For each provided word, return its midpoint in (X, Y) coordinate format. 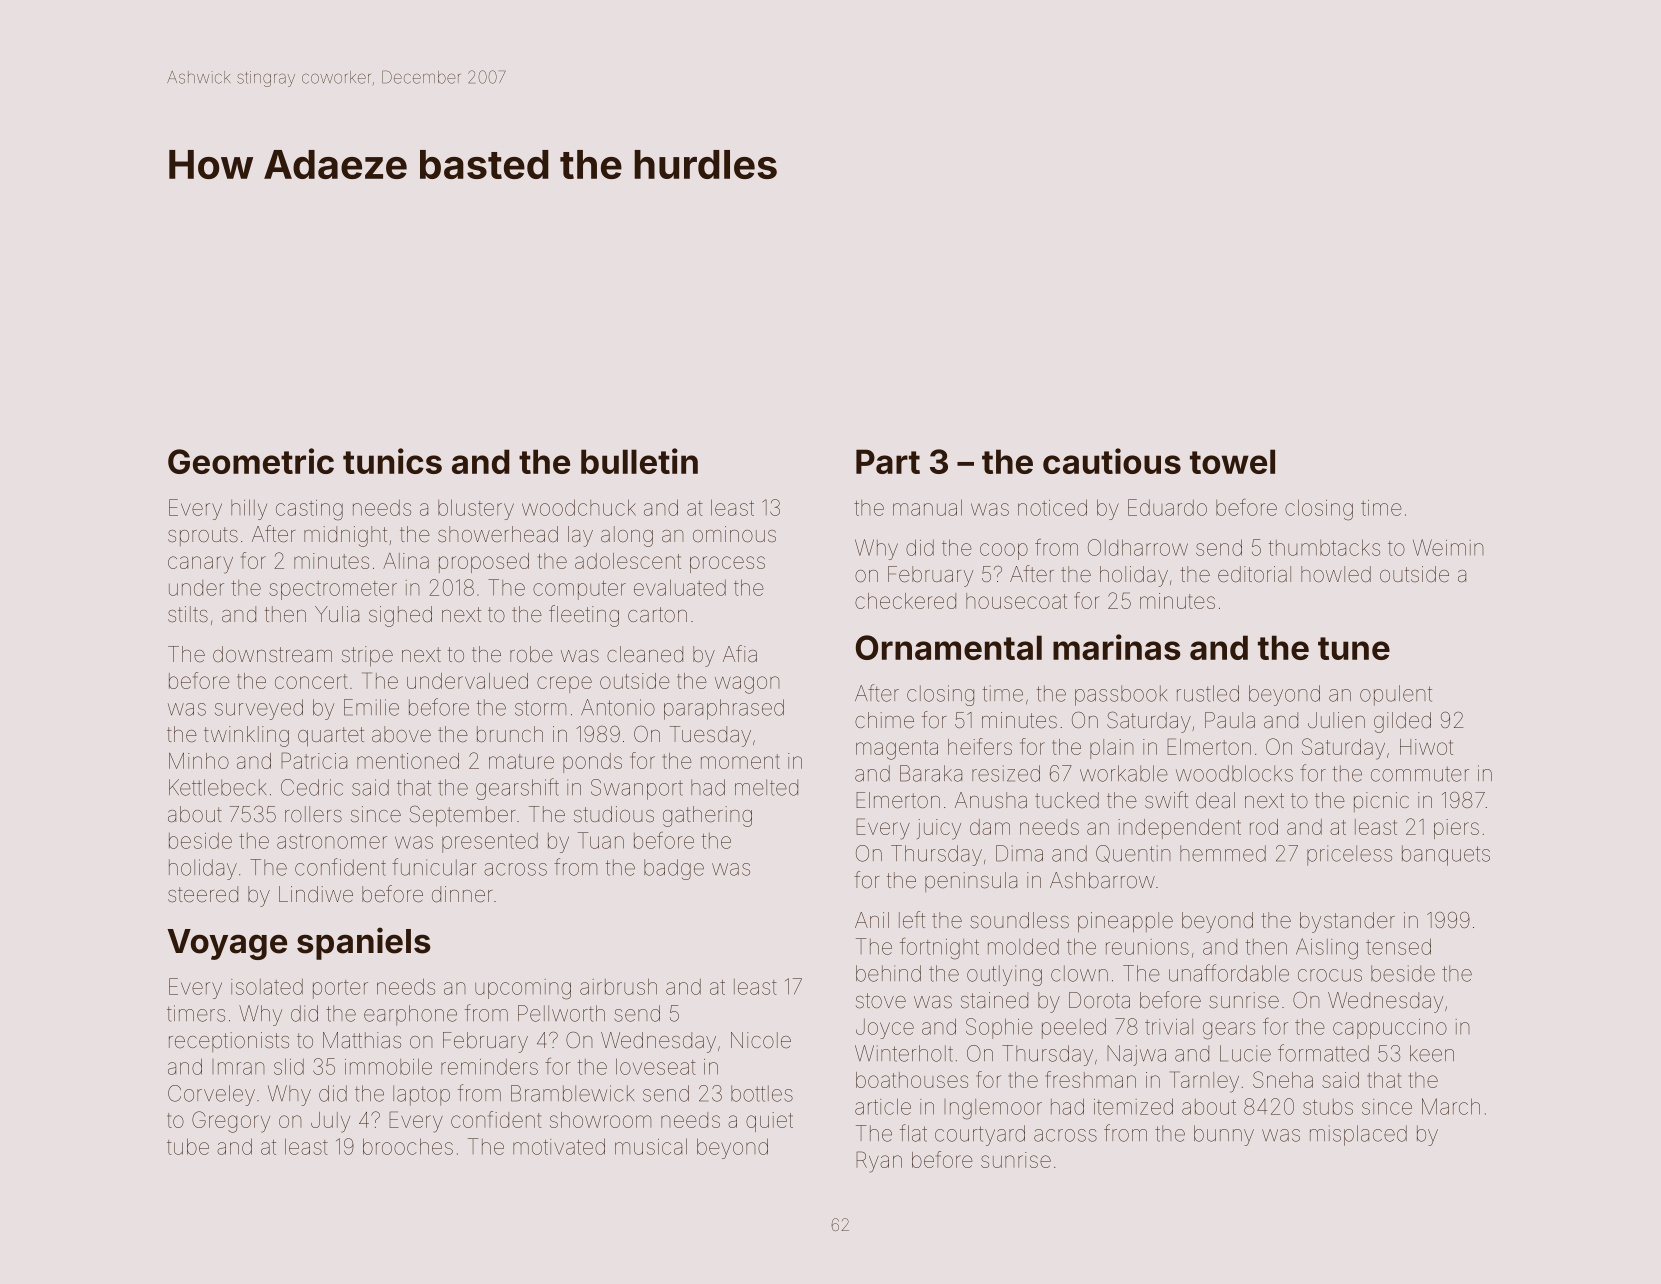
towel (1232, 461)
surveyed (259, 709)
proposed (484, 563)
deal (1215, 800)
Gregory (231, 1122)
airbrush (618, 986)
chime (884, 720)
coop (1004, 551)
